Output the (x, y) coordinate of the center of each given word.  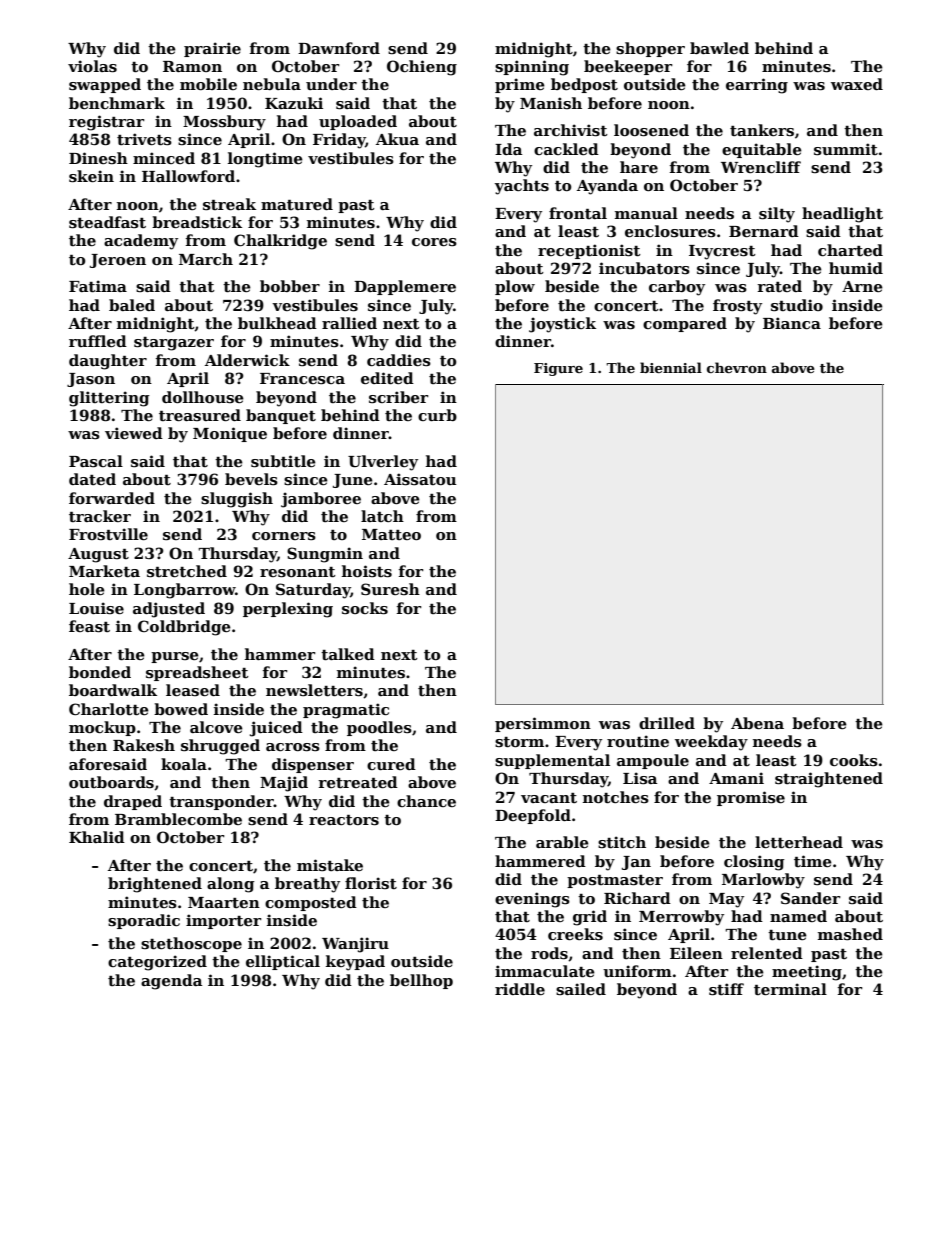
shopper (650, 49)
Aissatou (420, 479)
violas (92, 66)
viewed (134, 433)
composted (311, 903)
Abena (757, 723)
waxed (857, 84)
